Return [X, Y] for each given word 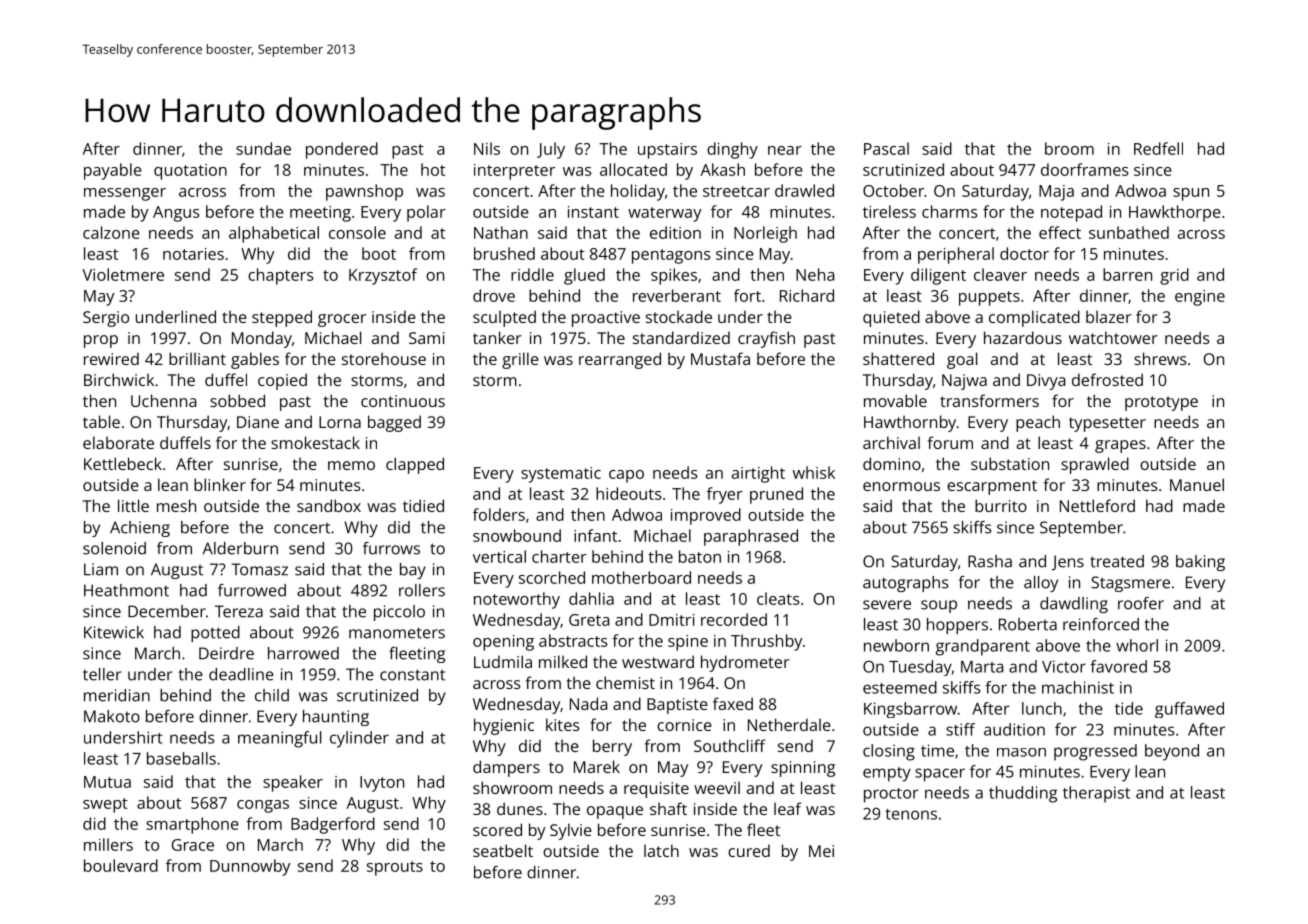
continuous [403, 401]
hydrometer [745, 663]
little [133, 505]
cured [749, 850]
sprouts [395, 868]
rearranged [620, 360]
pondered [342, 150]
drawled [804, 190]
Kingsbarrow [910, 710]
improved [706, 516]
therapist [1096, 794]
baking [1200, 563]
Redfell [1158, 148]
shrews [1160, 358]
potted [215, 634]
